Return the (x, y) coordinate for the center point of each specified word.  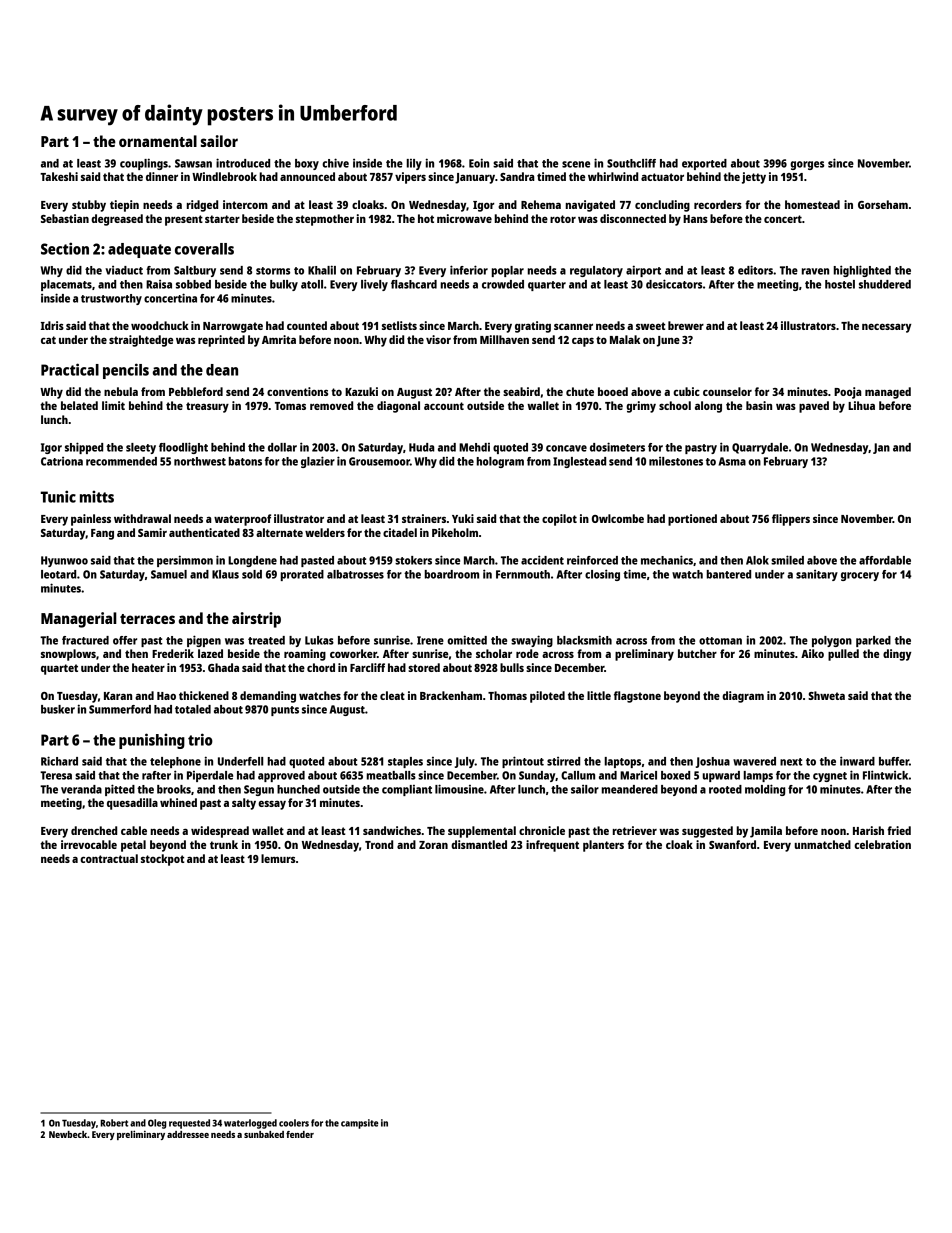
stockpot (162, 860)
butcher (697, 653)
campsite (360, 1124)
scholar (494, 653)
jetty (754, 178)
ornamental (158, 141)
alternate (279, 532)
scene (576, 164)
